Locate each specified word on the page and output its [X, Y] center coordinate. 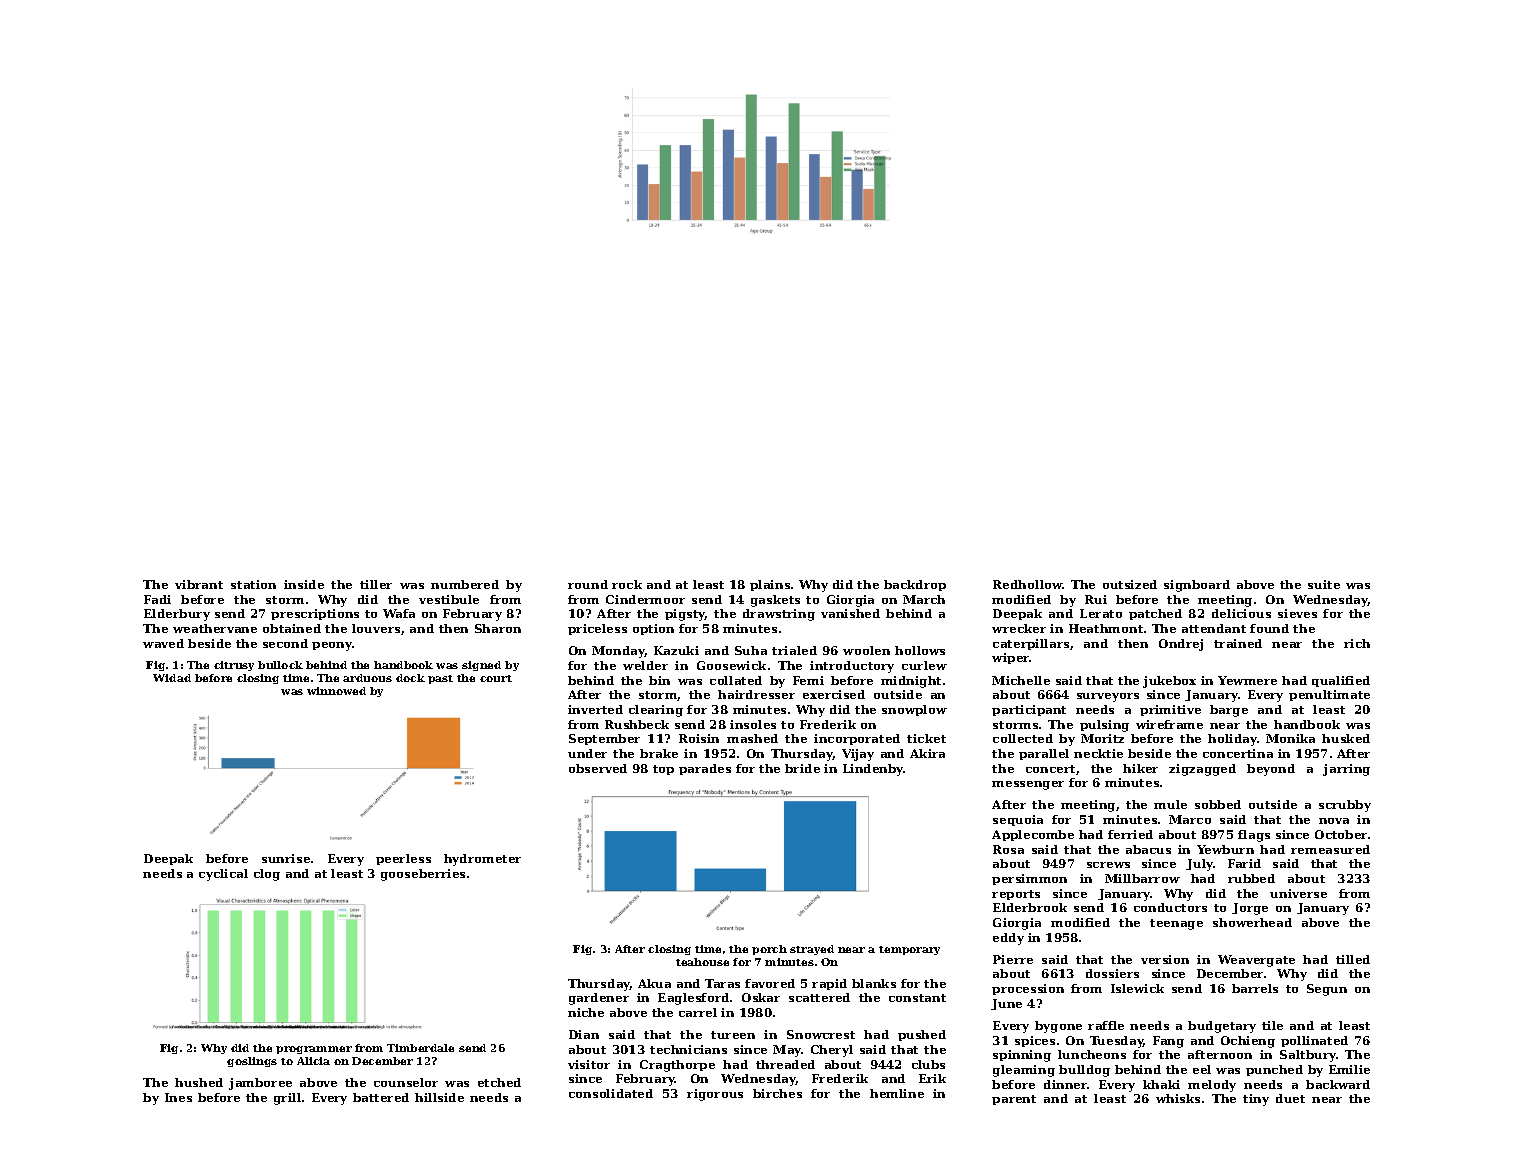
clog [267, 875]
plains [770, 585]
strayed [812, 950]
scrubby [1345, 806]
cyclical [223, 875]
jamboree [260, 1084]
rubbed [1251, 878]
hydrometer [482, 860]
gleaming [1024, 1071]
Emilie [1349, 1069]
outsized [1130, 584]
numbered [465, 584]
